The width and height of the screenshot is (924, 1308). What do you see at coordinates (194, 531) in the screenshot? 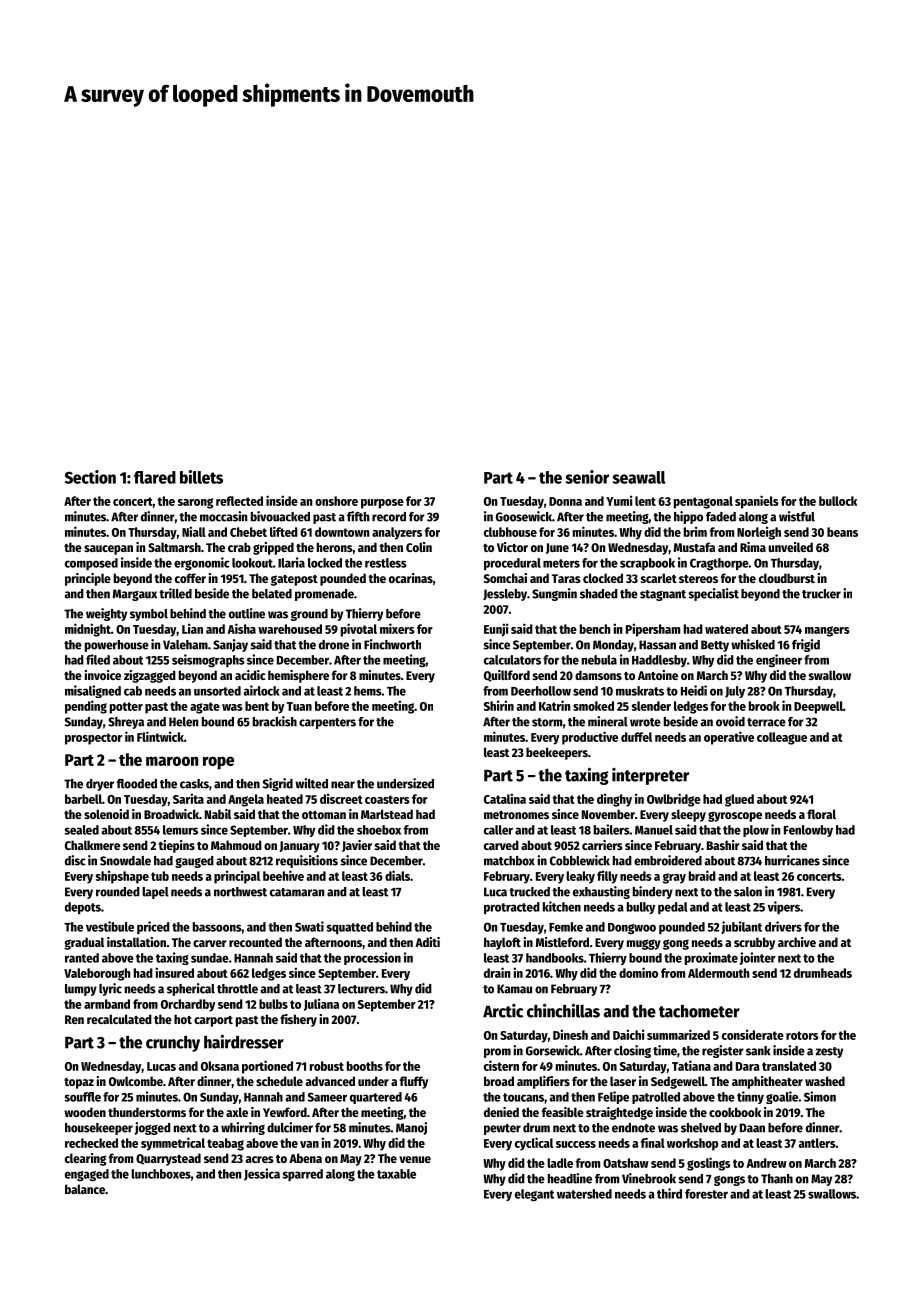
I see `Niall` at bounding box center [194, 531].
